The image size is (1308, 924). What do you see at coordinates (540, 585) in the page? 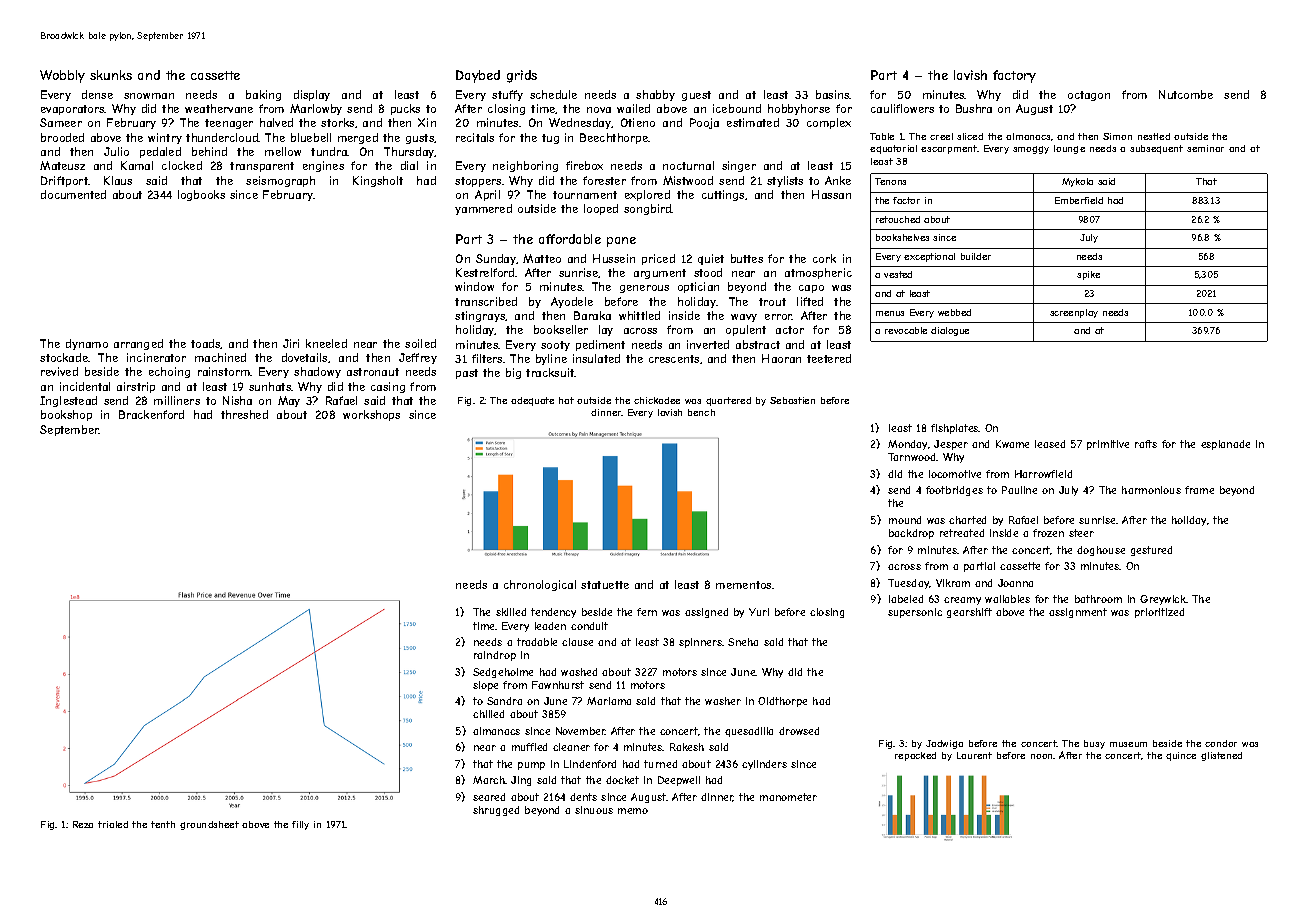
I see `chronological` at bounding box center [540, 585].
